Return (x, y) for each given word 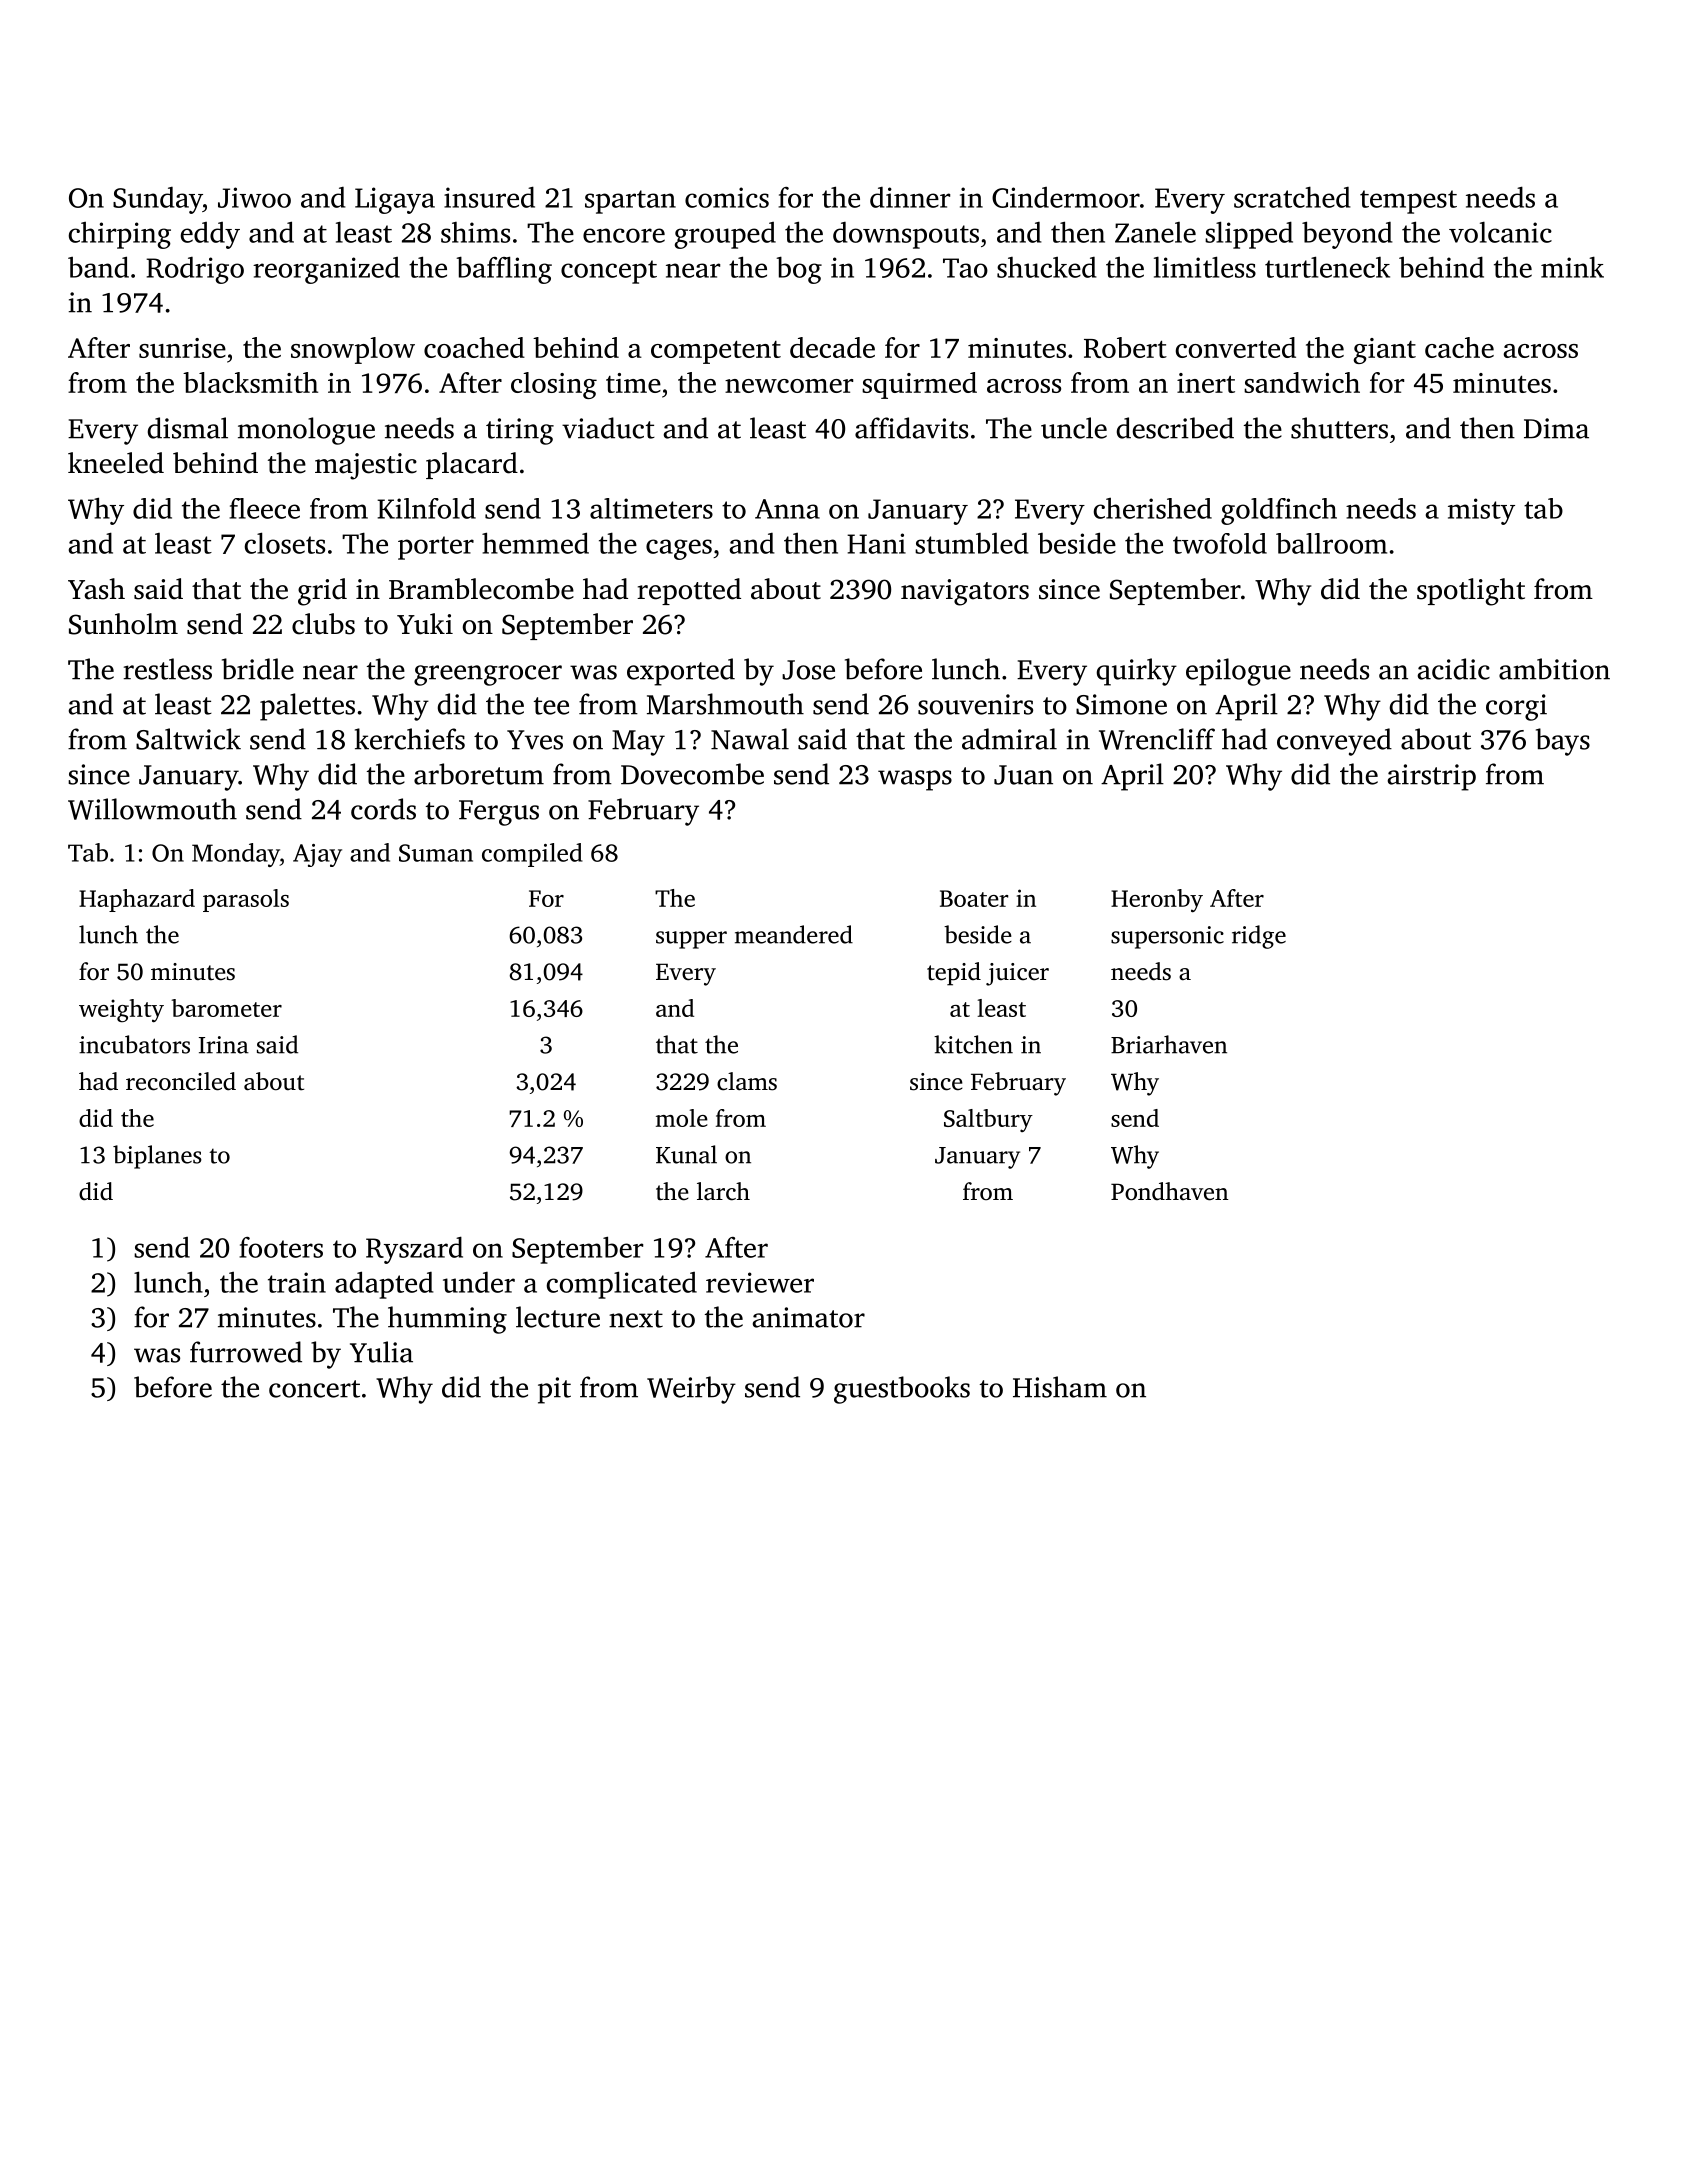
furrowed (246, 1352)
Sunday (158, 200)
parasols (246, 900)
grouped (725, 235)
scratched (1292, 197)
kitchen (973, 1044)
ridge (1259, 937)
